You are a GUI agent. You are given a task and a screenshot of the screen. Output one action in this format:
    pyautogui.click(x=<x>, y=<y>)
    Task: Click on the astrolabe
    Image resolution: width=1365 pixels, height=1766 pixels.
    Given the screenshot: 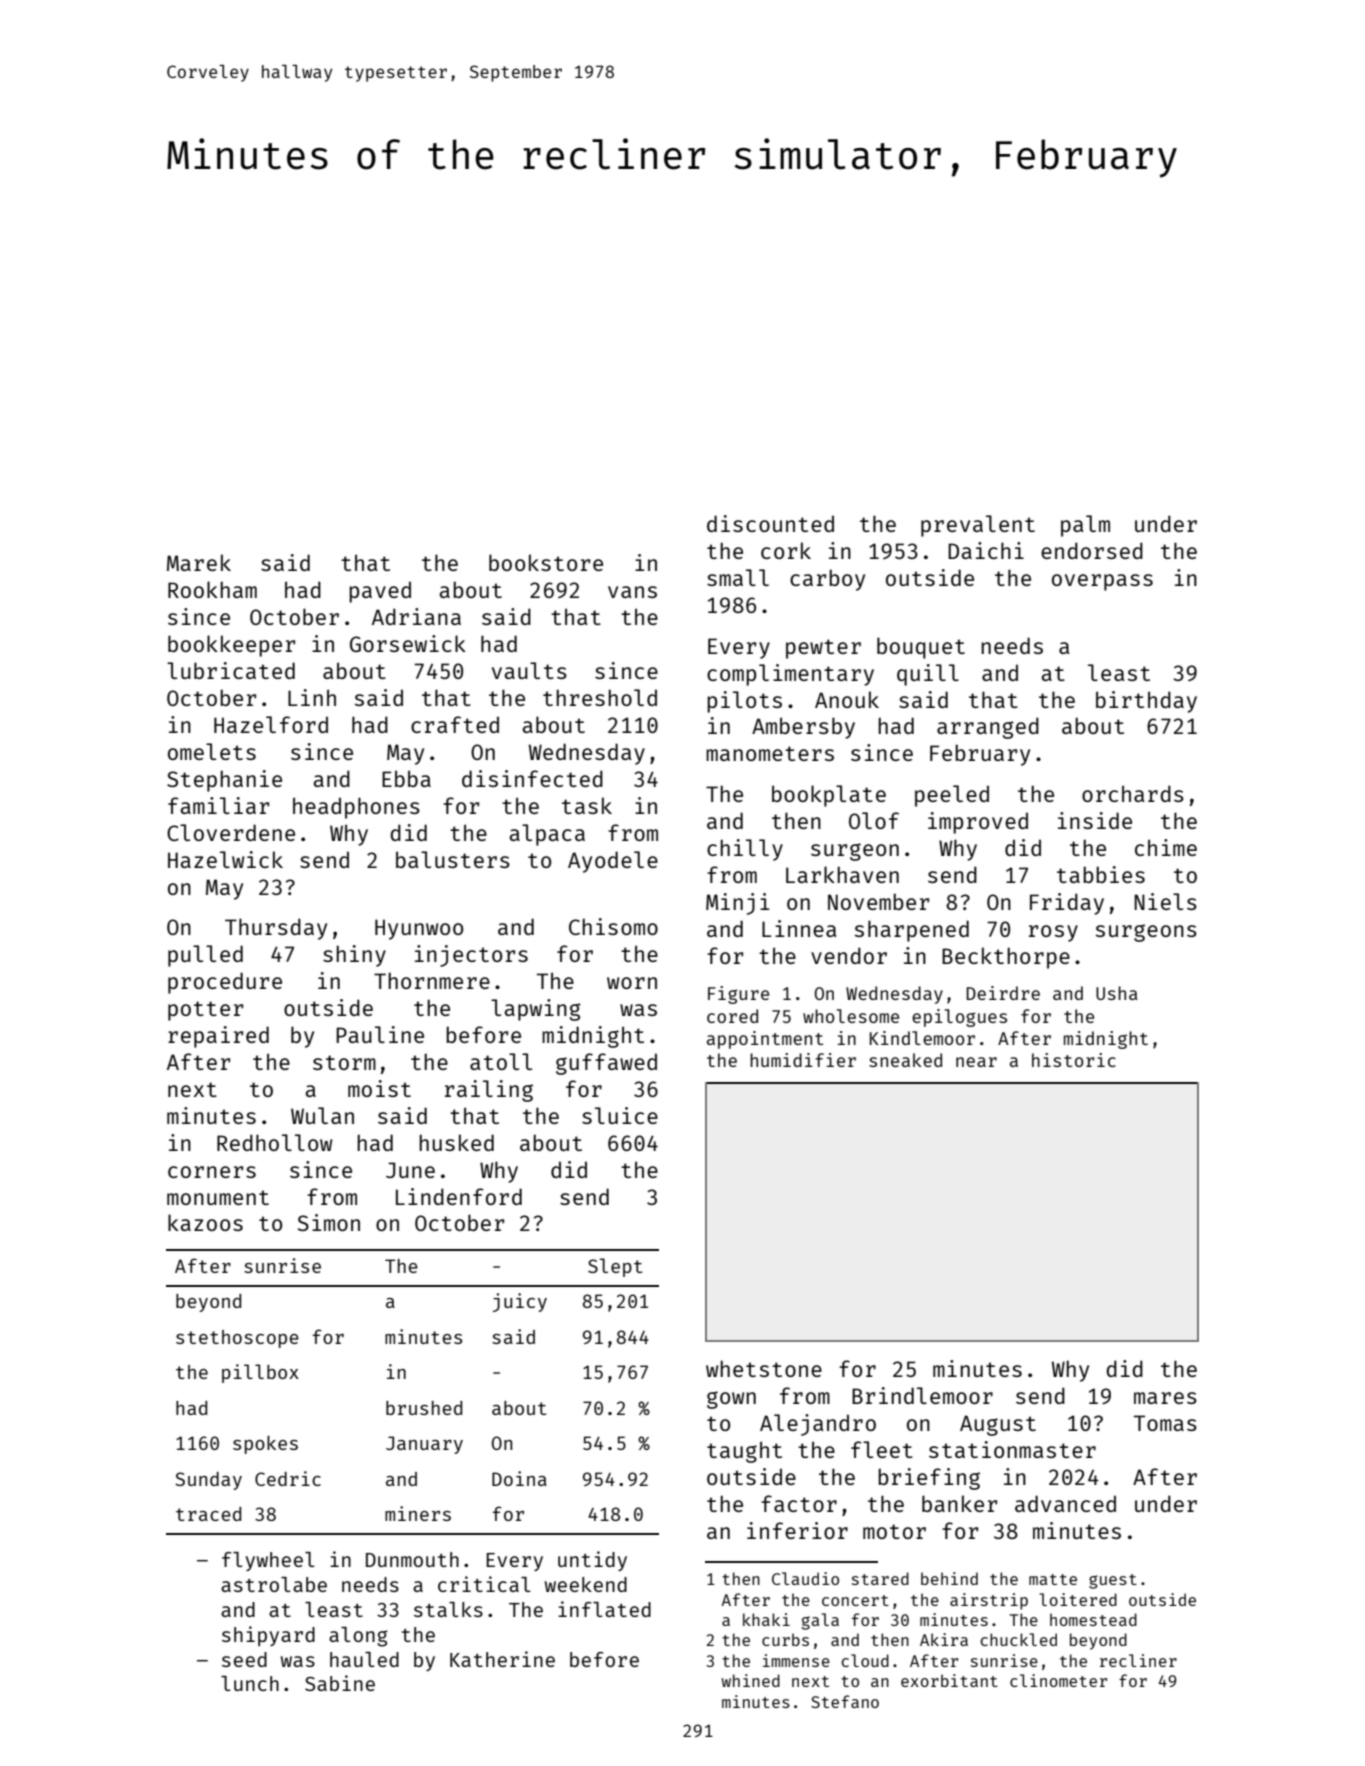 What is the action you would take?
    pyautogui.click(x=274, y=1584)
